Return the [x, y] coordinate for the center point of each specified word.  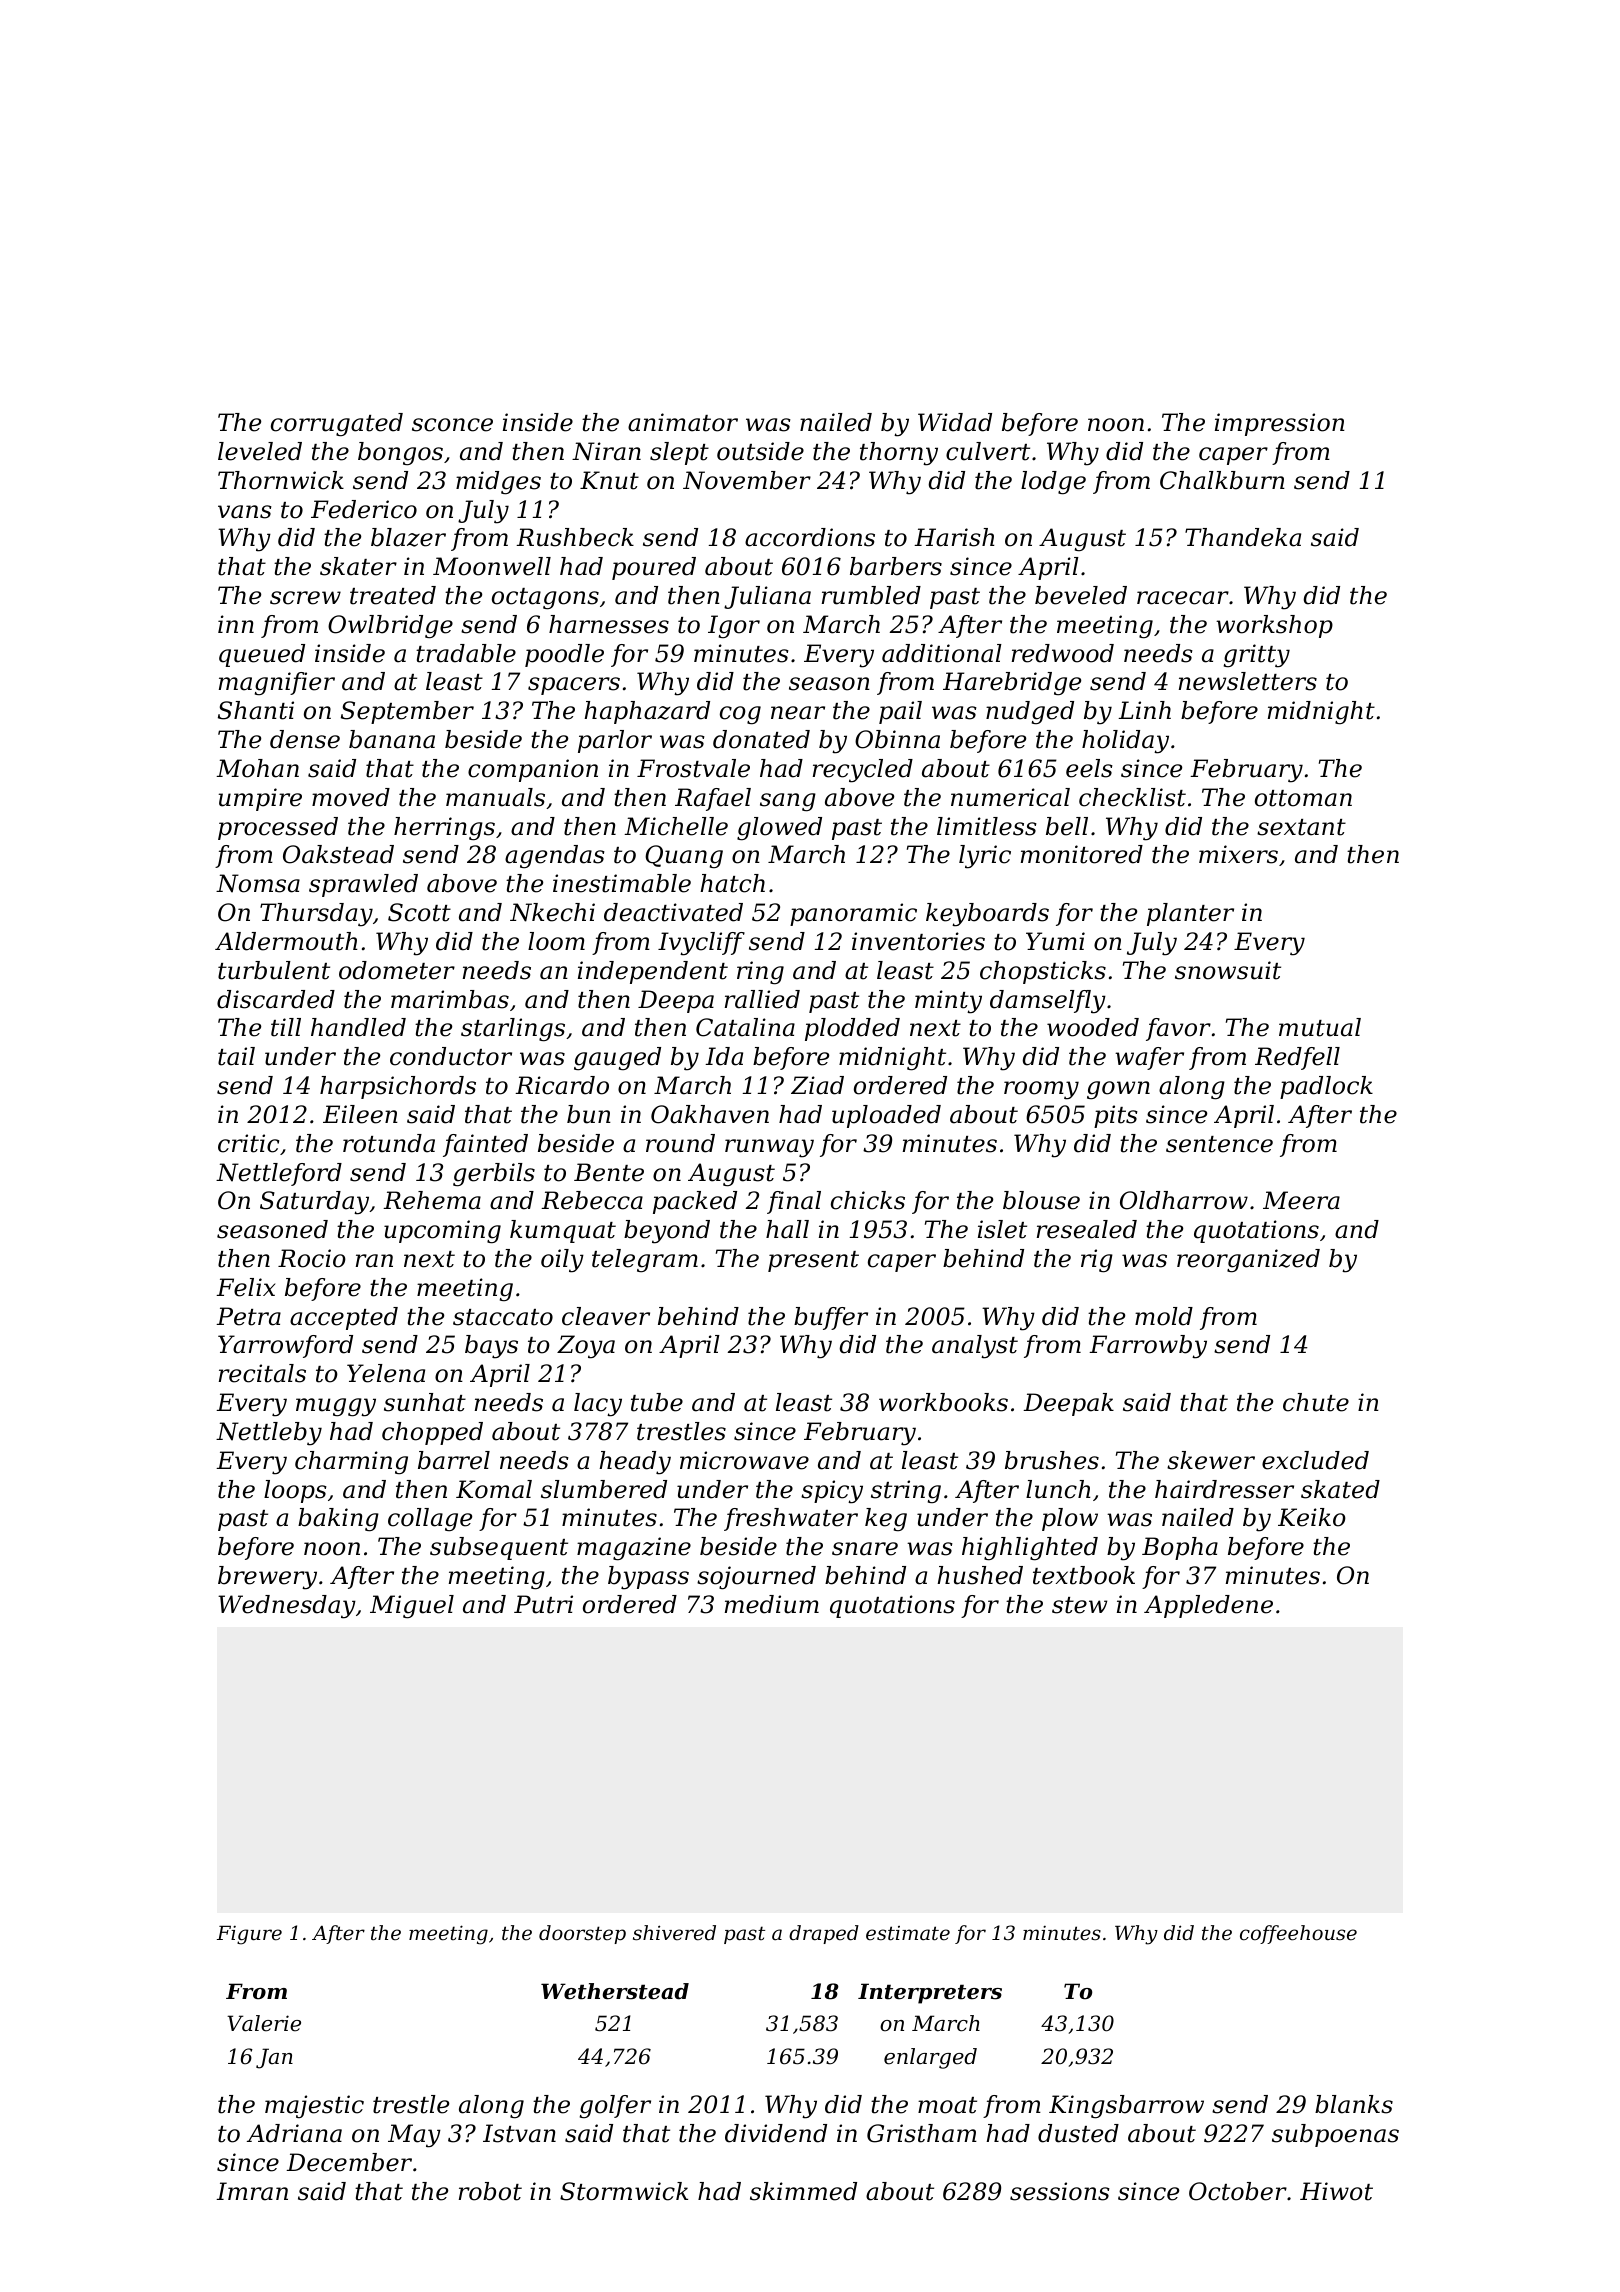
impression [1280, 424]
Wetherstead [615, 1991]
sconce [452, 425]
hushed [980, 1575]
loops [295, 1491]
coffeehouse [1298, 1934]
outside [760, 451]
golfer [615, 2106]
